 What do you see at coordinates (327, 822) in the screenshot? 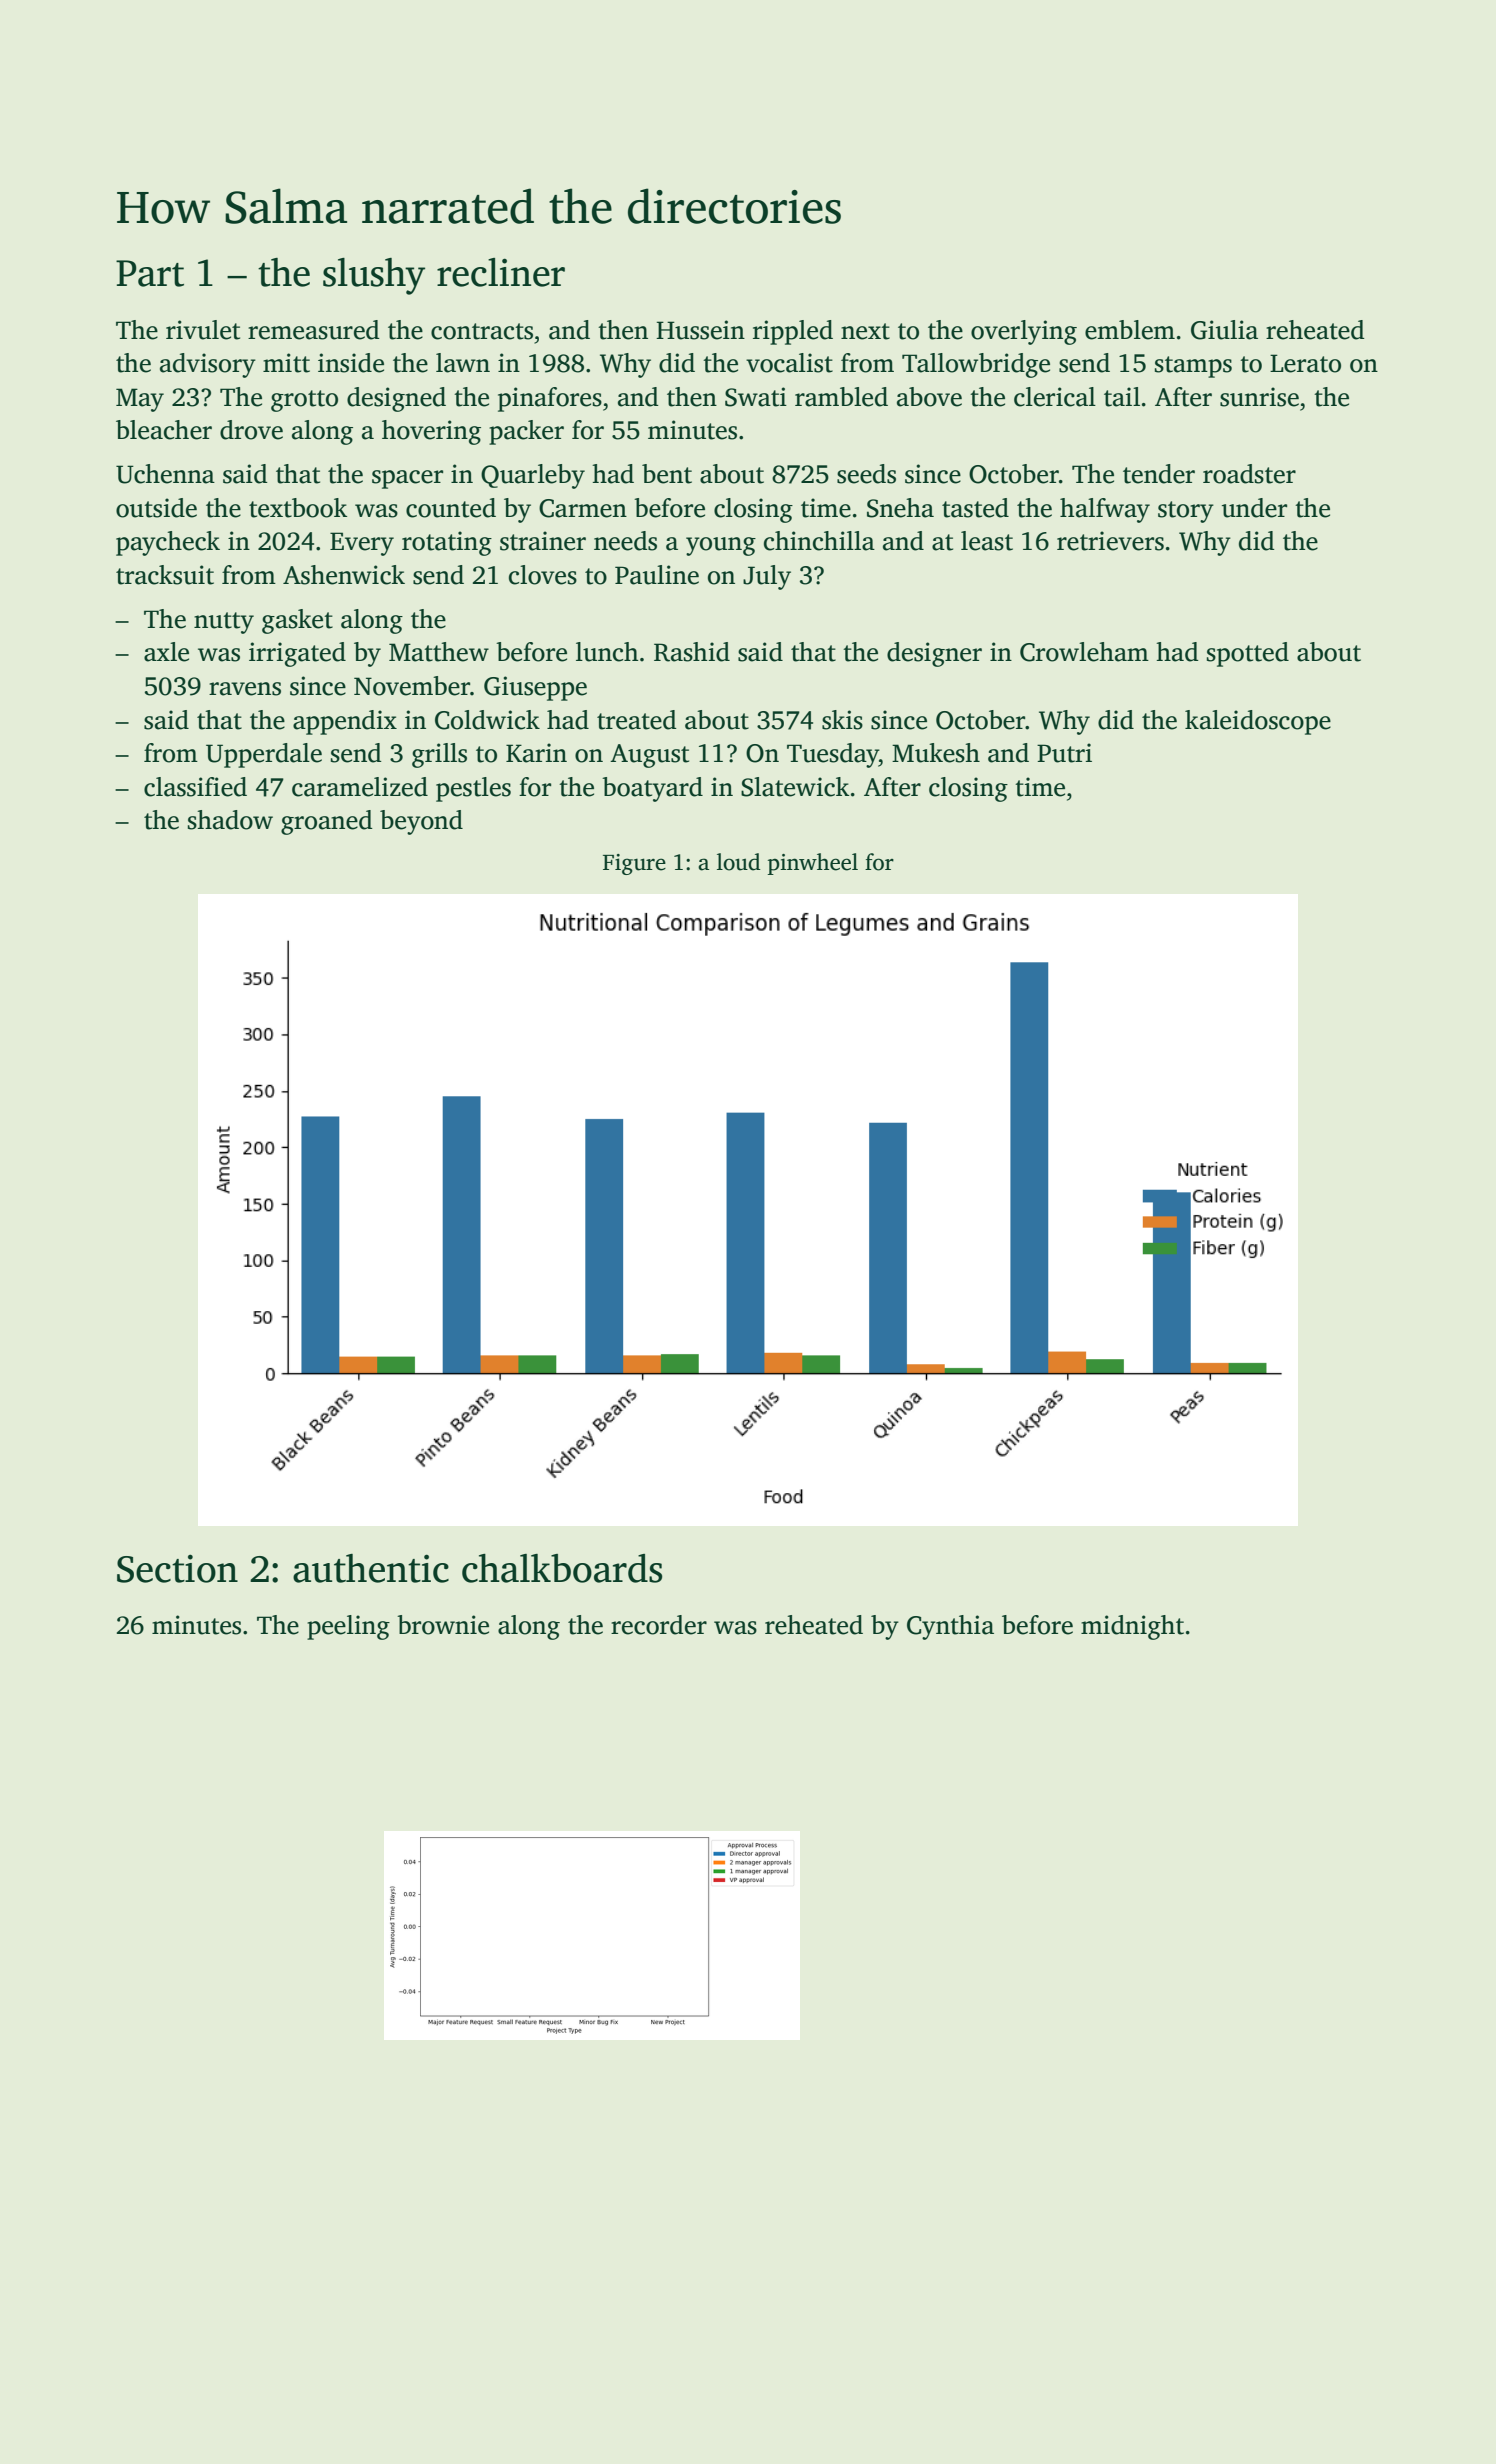
I see `groaned` at bounding box center [327, 822].
